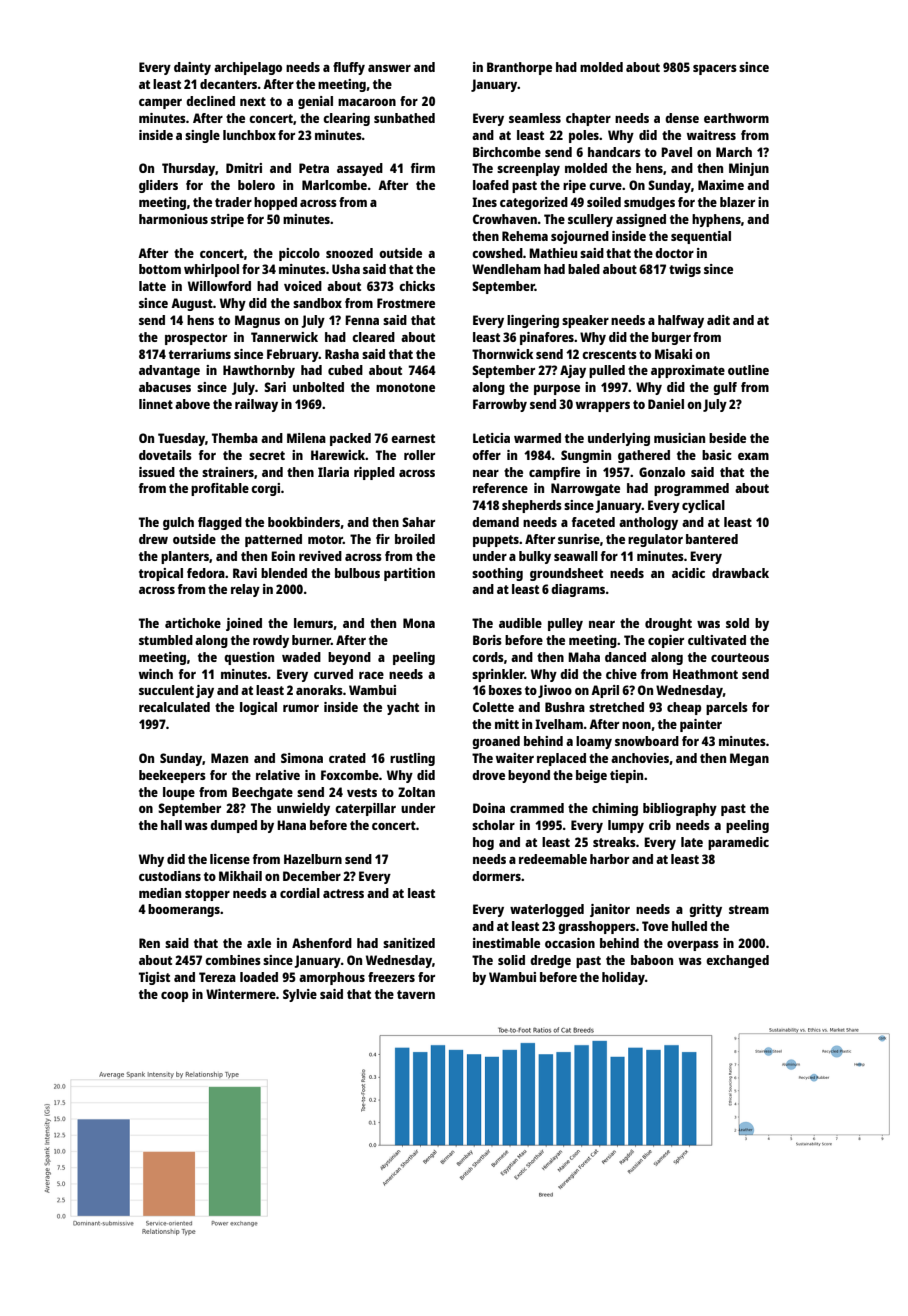  What do you see at coordinates (749, 169) in the page?
I see `Minjun` at bounding box center [749, 169].
